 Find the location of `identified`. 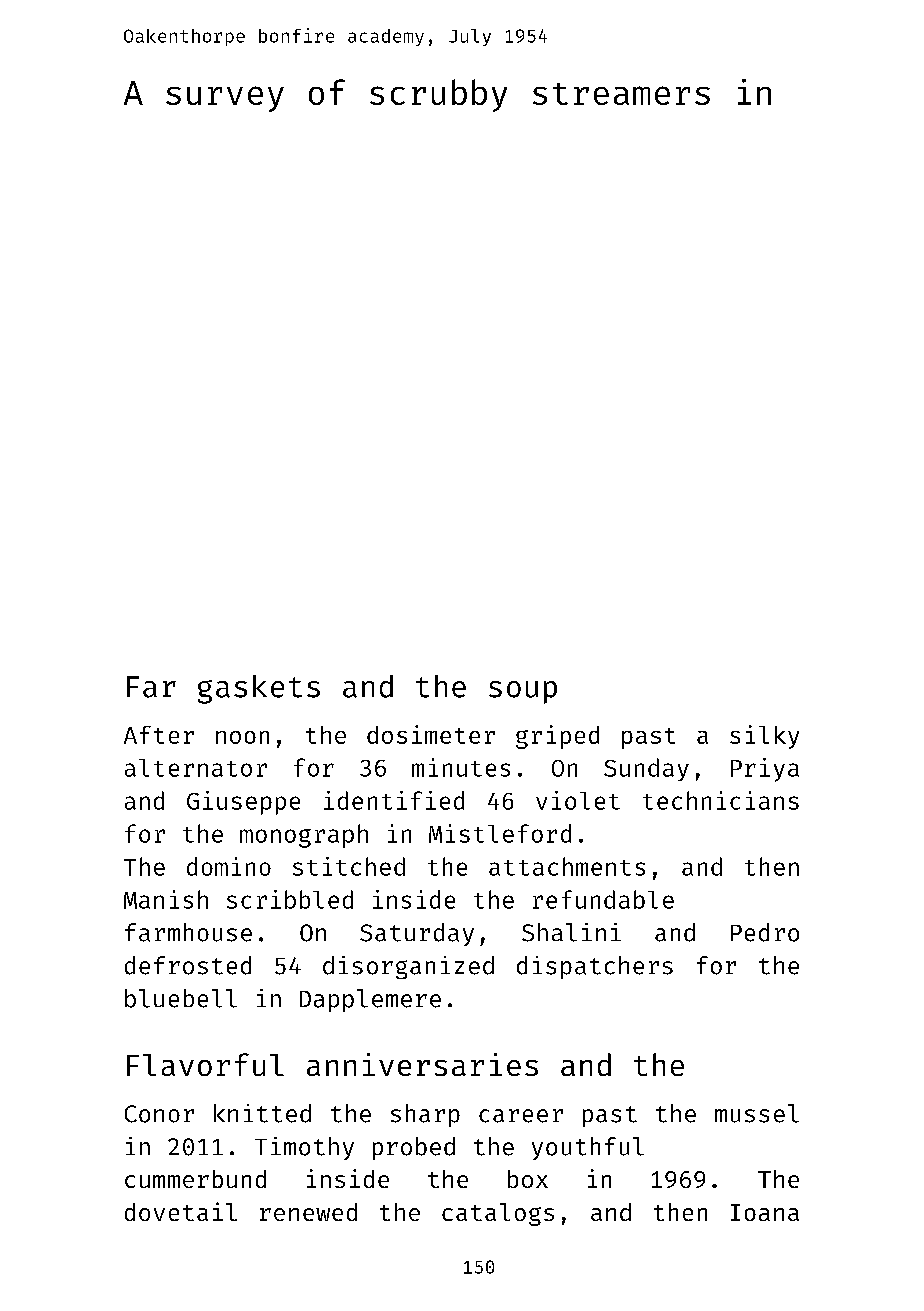

identified is located at coordinates (394, 800).
